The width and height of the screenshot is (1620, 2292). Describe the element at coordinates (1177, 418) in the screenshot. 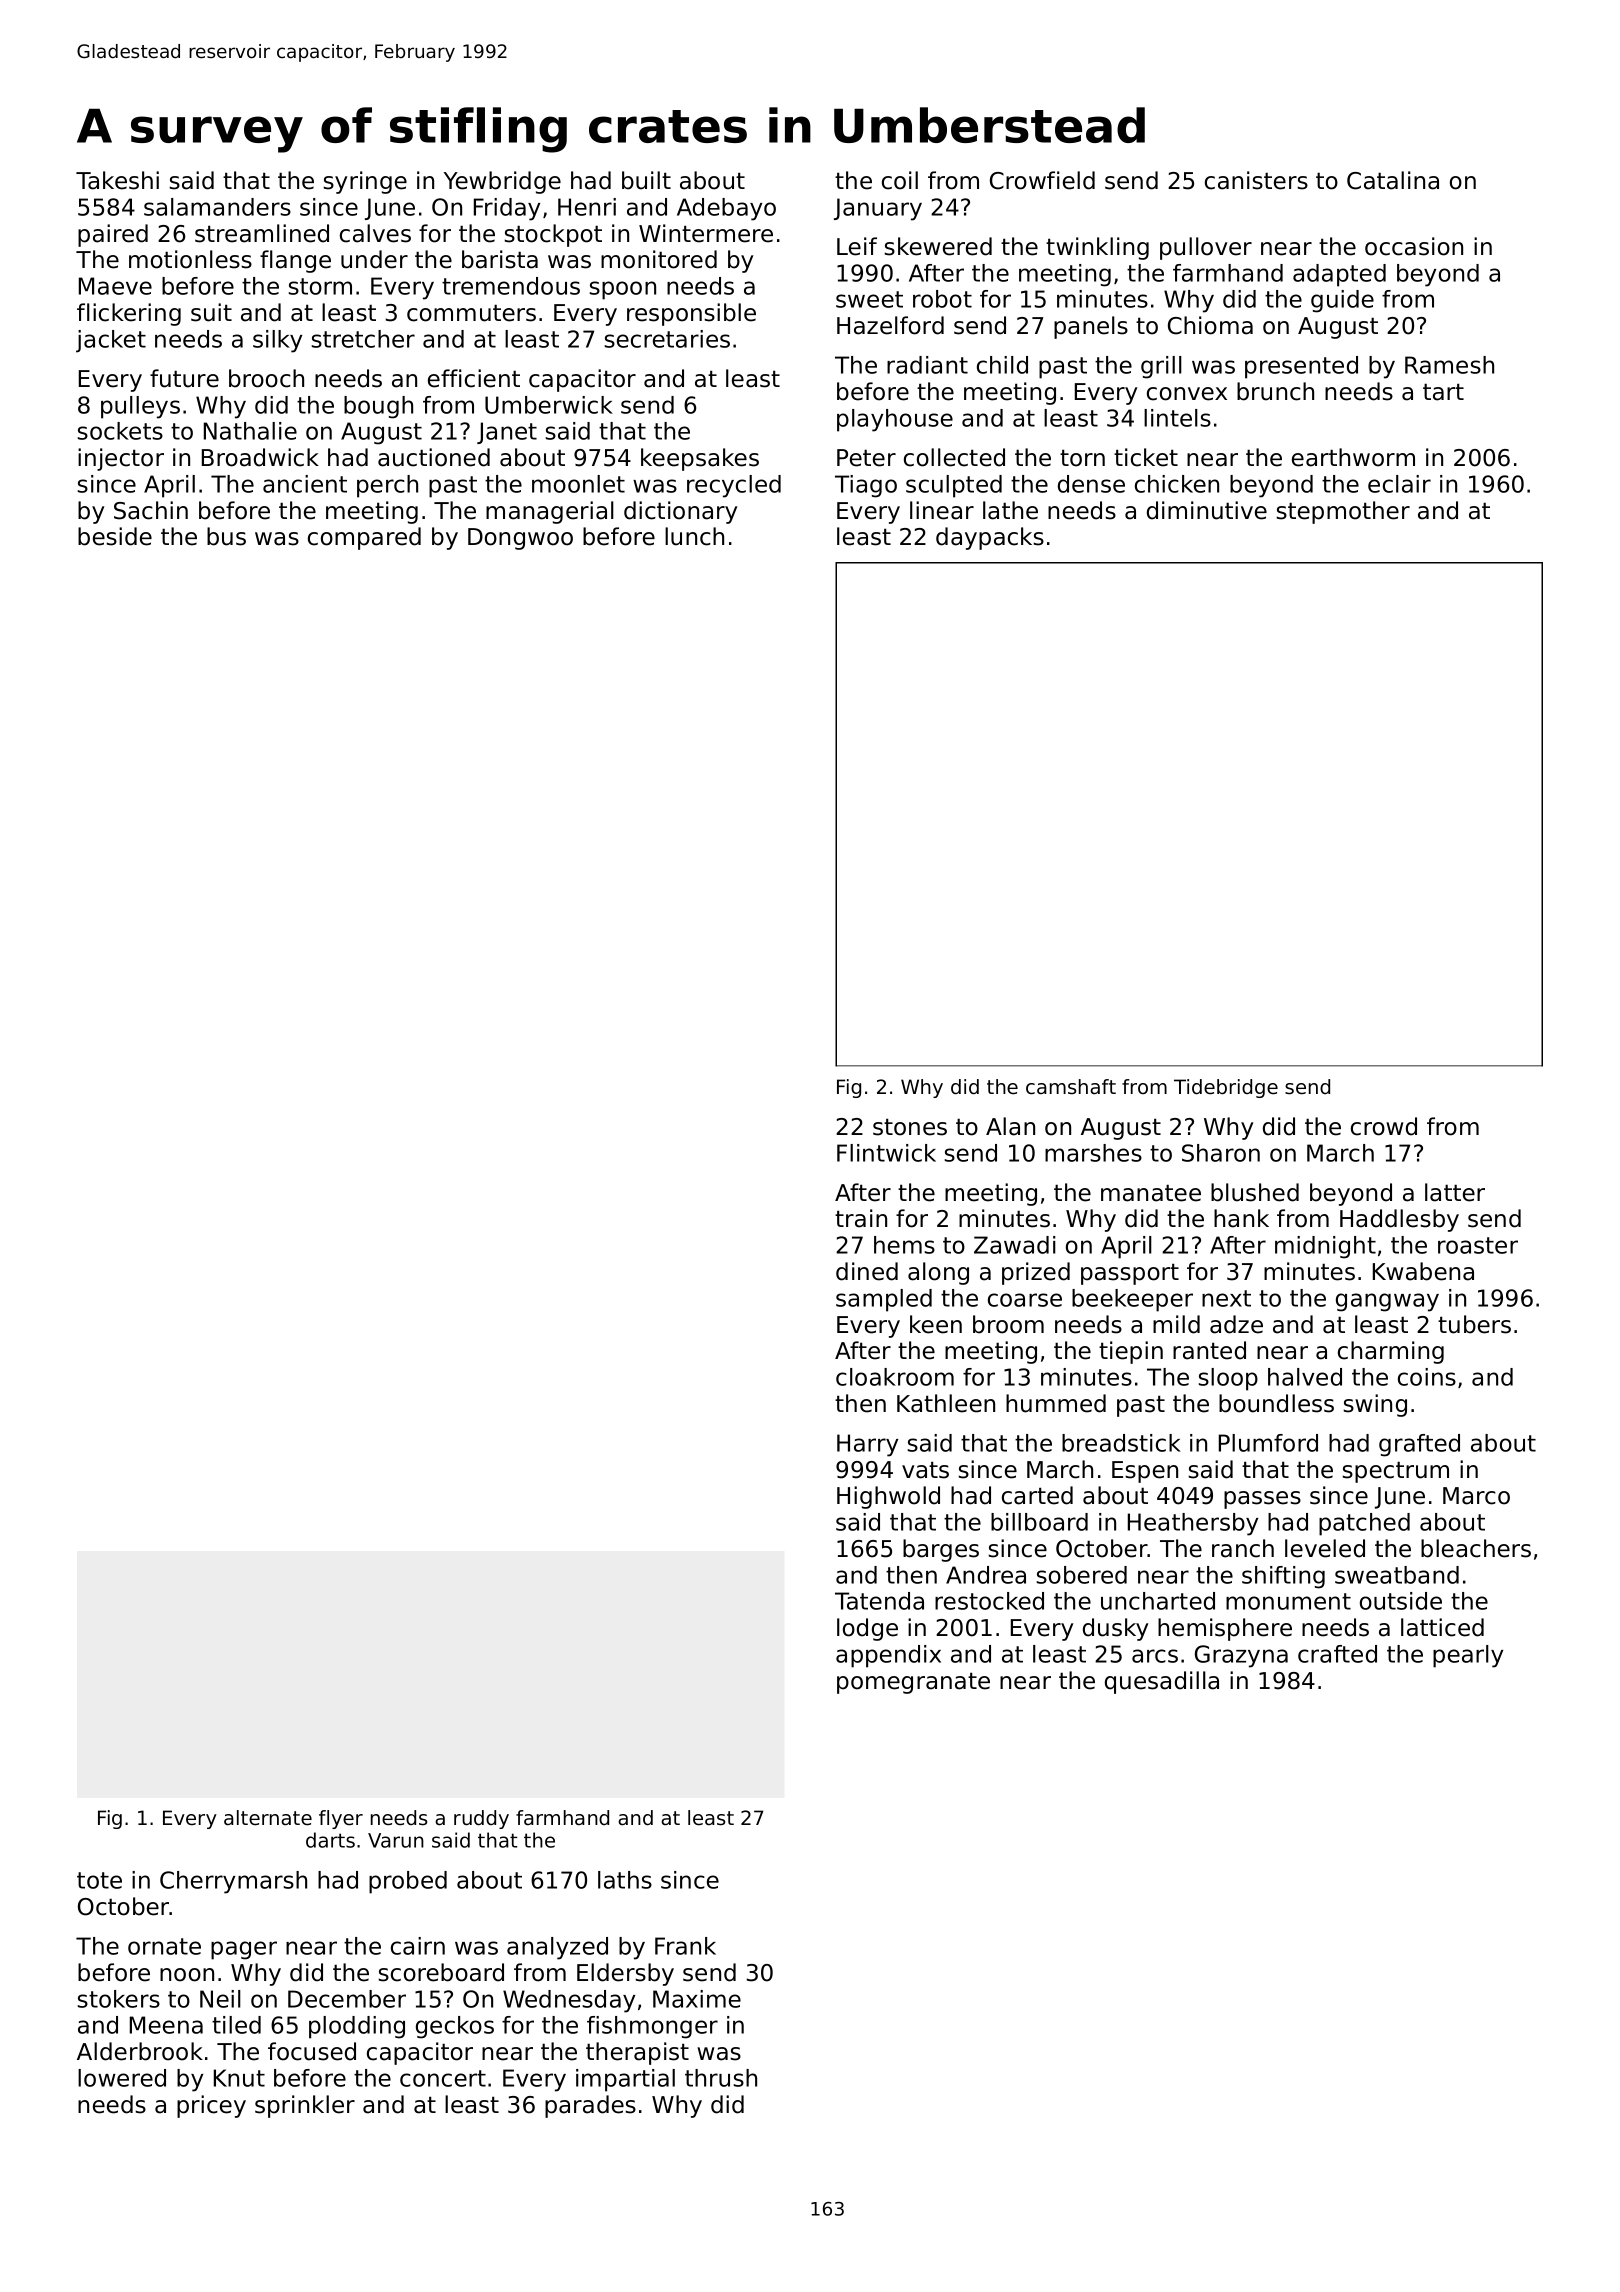

I see `lintels` at that location.
